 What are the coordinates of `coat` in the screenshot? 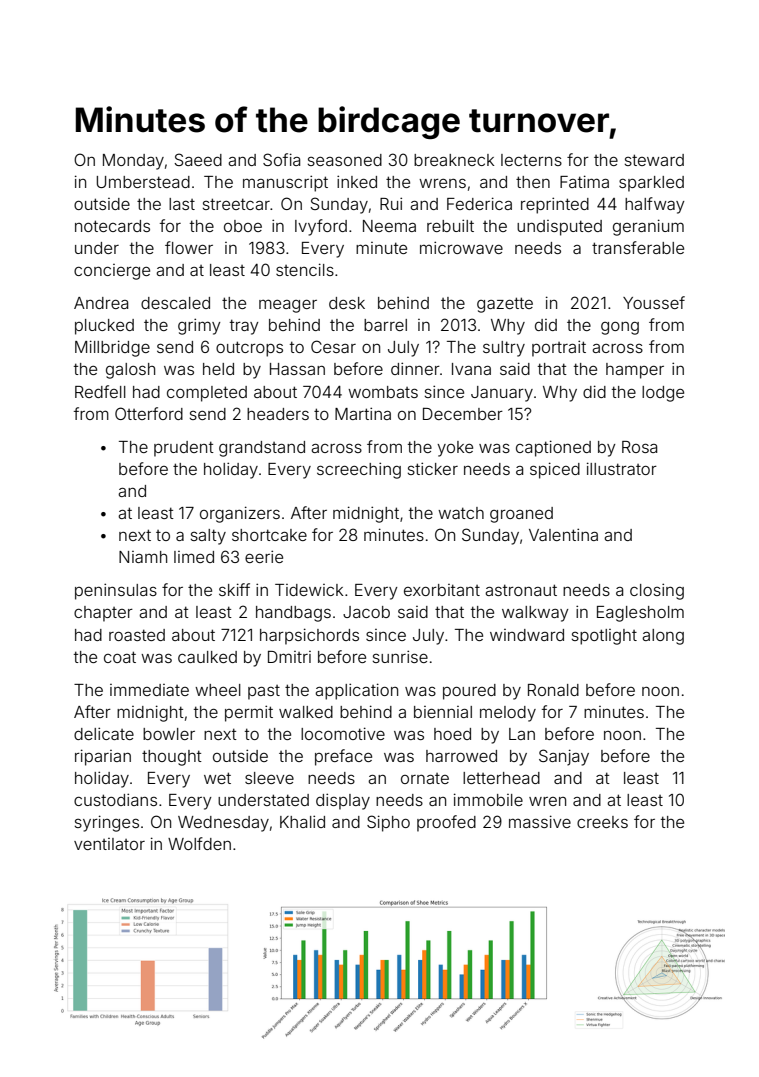 It's located at (120, 657).
